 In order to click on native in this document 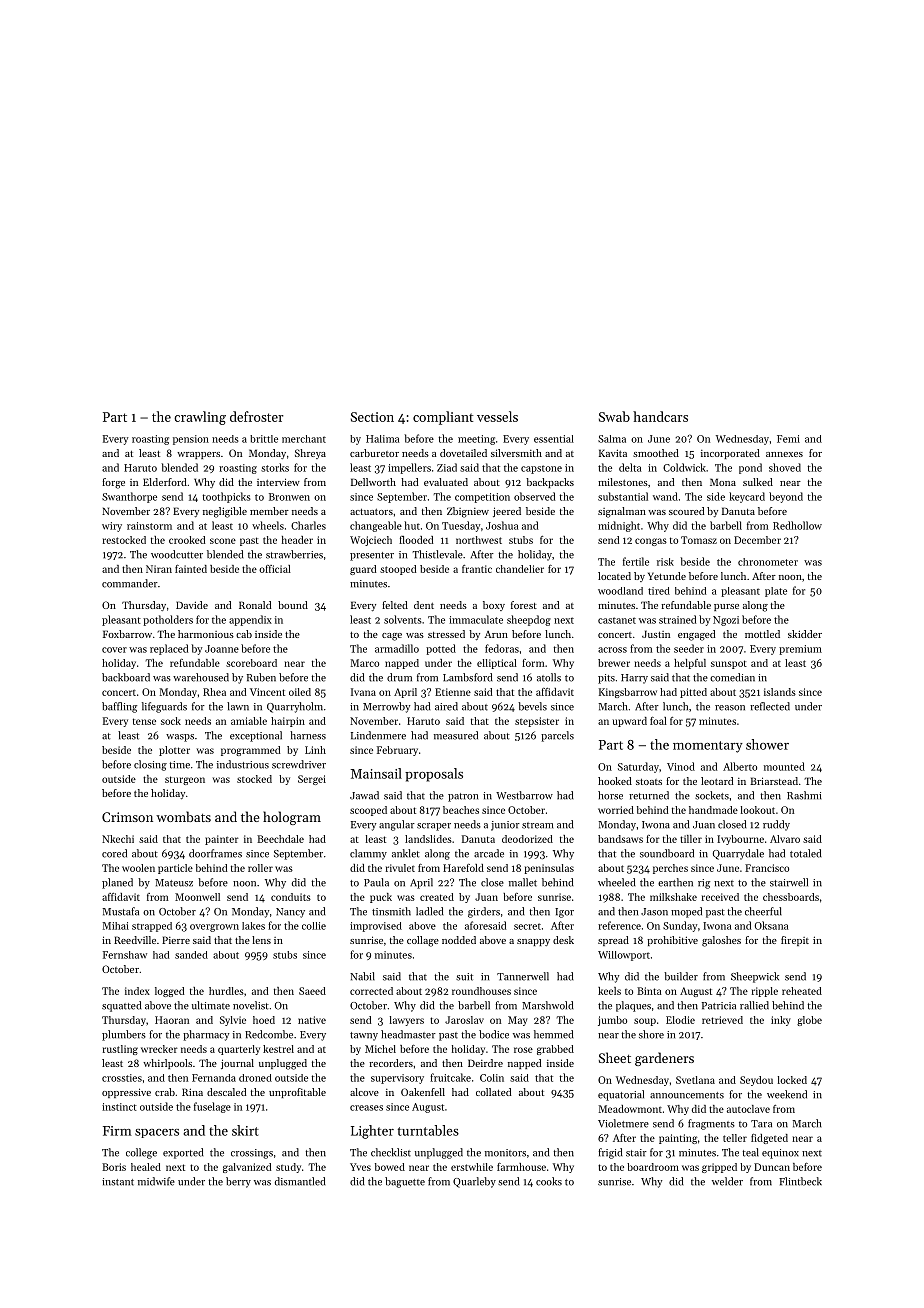, I will do `click(312, 1020)`.
